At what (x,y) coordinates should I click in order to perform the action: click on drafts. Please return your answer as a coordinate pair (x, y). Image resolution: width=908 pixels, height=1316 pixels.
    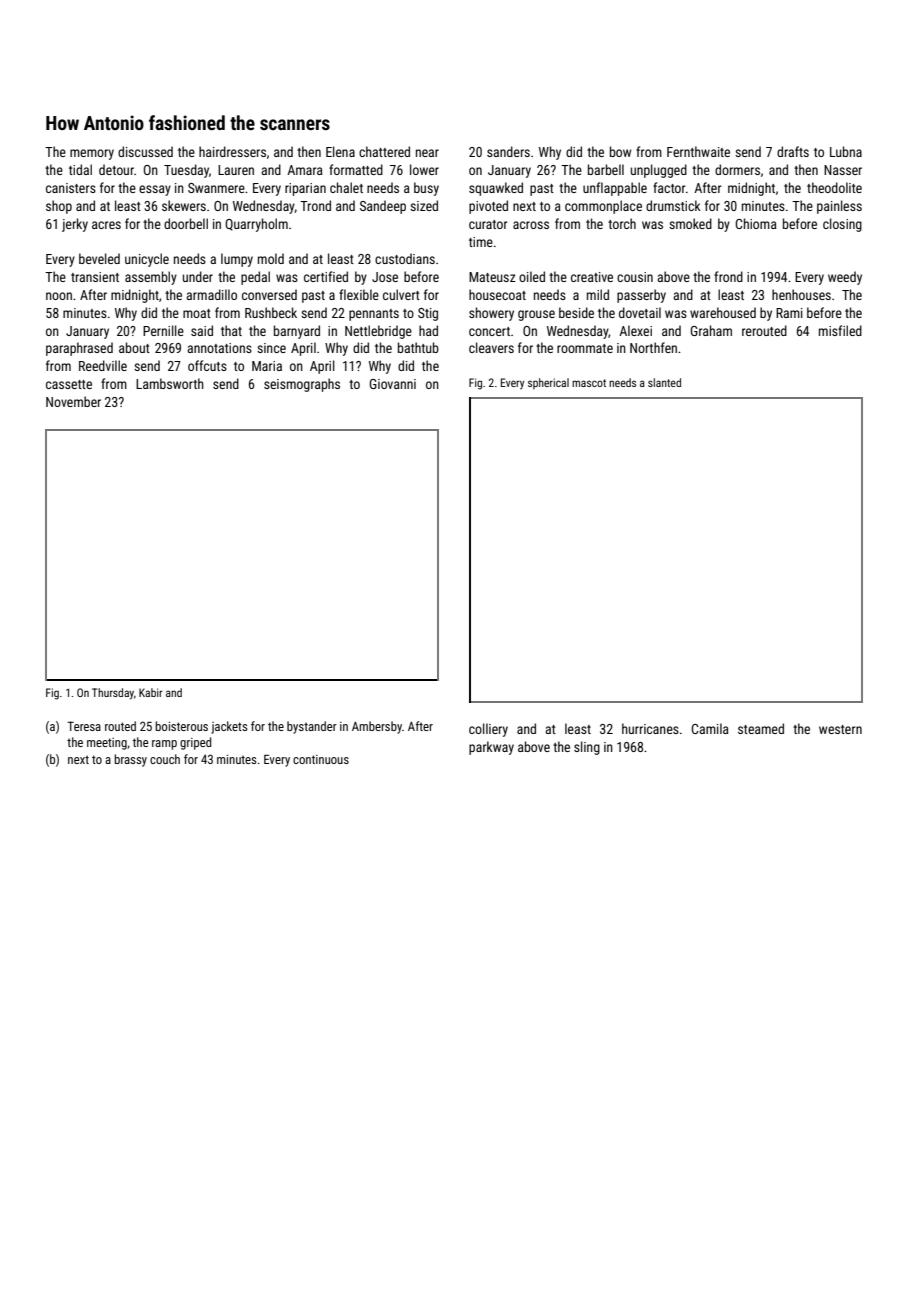
    Looking at the image, I should click on (793, 151).
